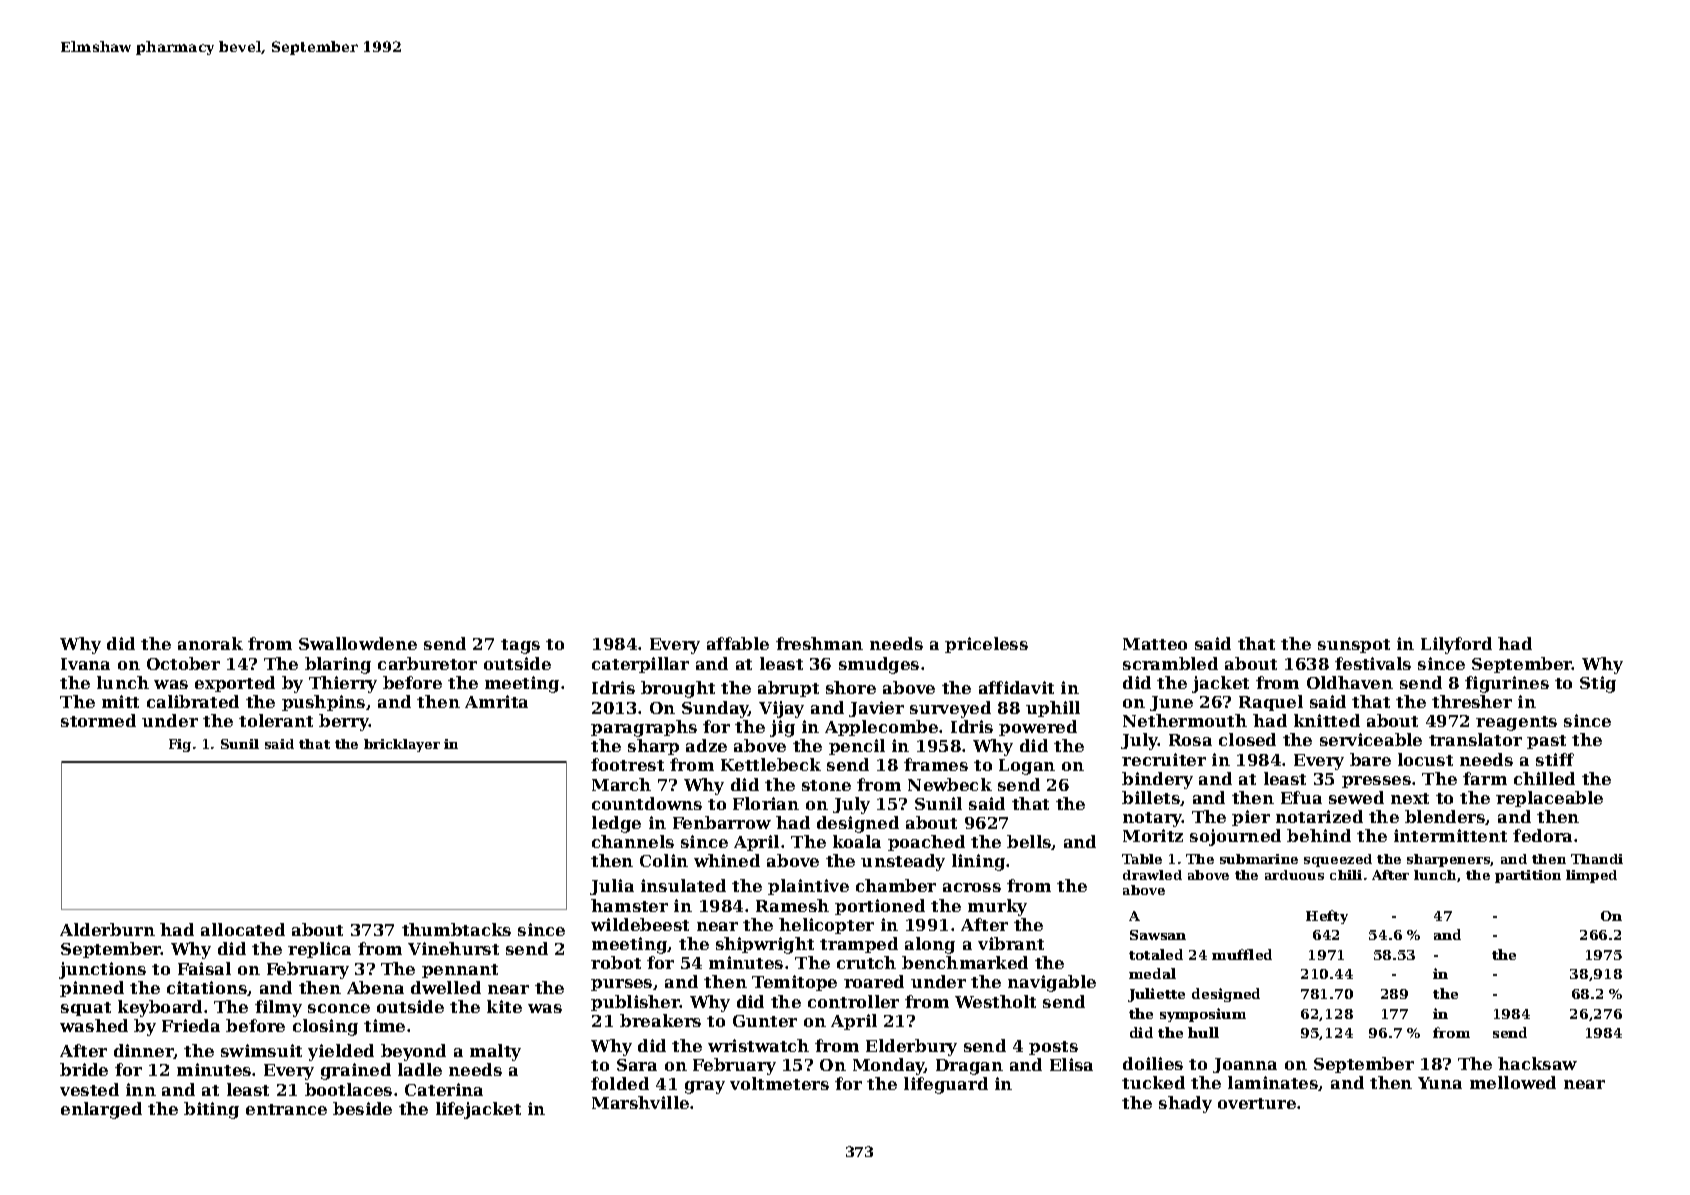  What do you see at coordinates (362, 1108) in the page?
I see `beside` at bounding box center [362, 1108].
